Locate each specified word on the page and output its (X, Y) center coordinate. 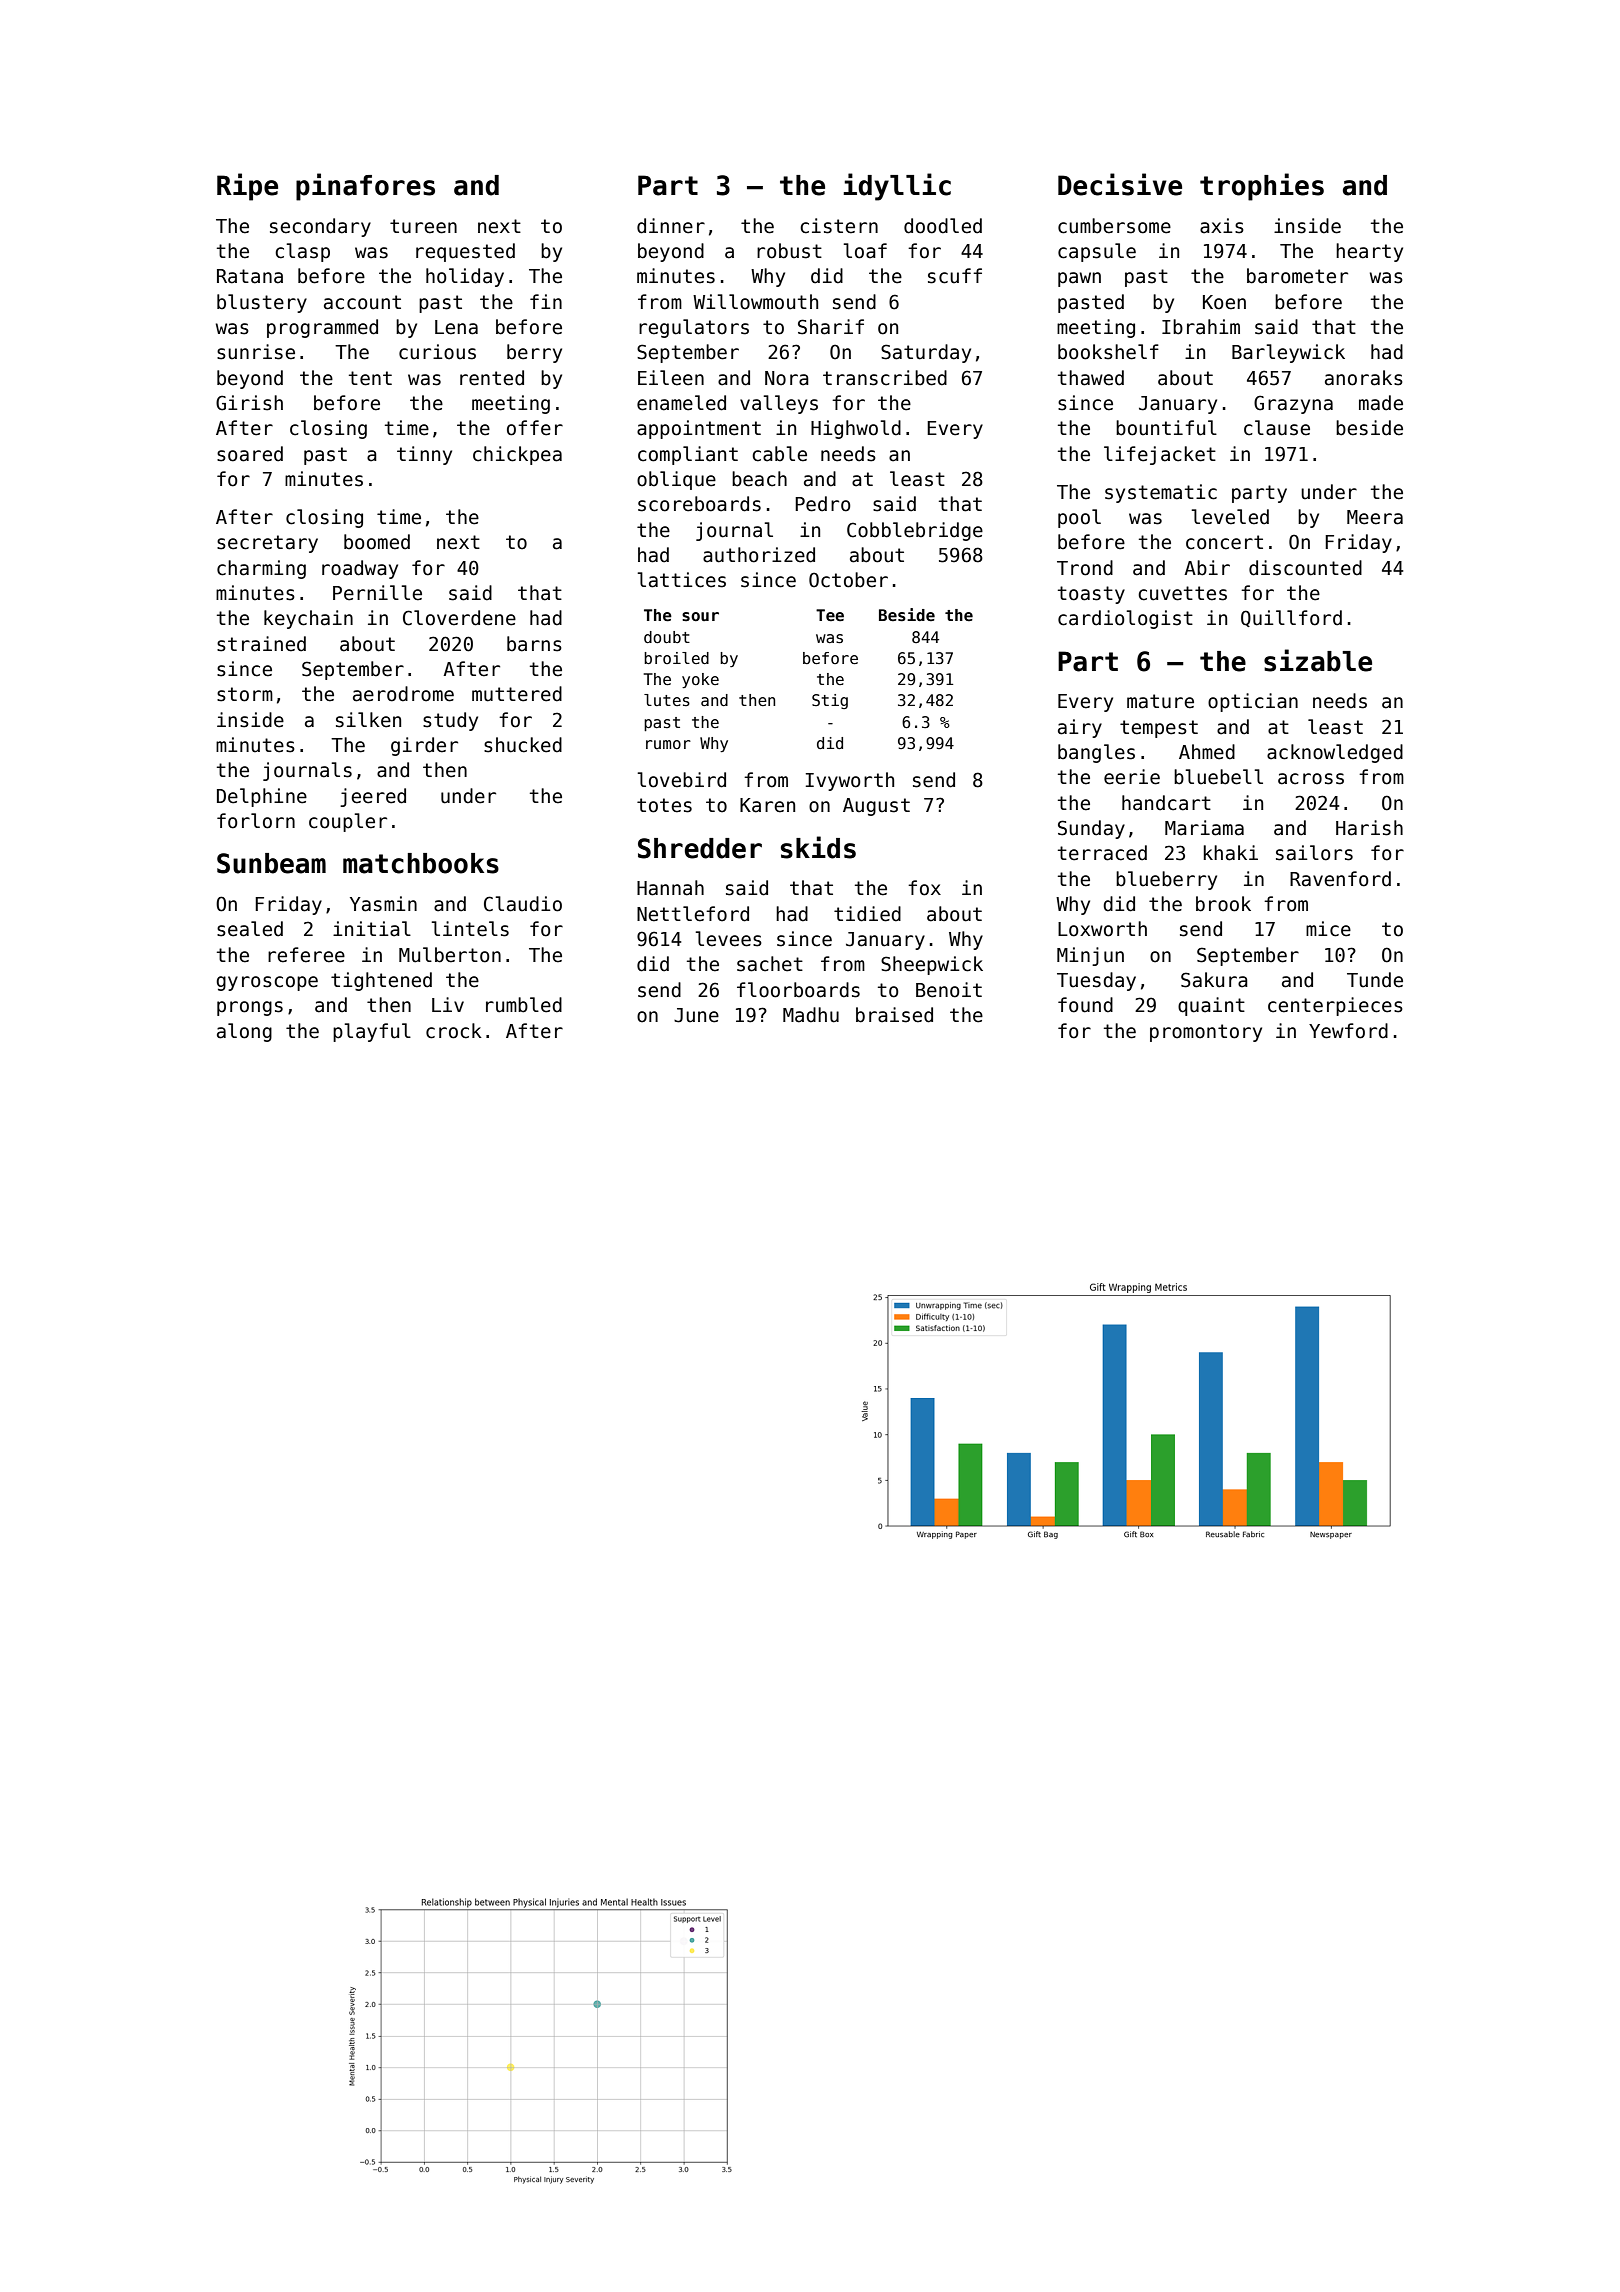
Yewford (1348, 1031)
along (244, 1032)
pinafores (365, 187)
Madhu (811, 1015)
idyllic (897, 187)
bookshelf (1108, 352)
